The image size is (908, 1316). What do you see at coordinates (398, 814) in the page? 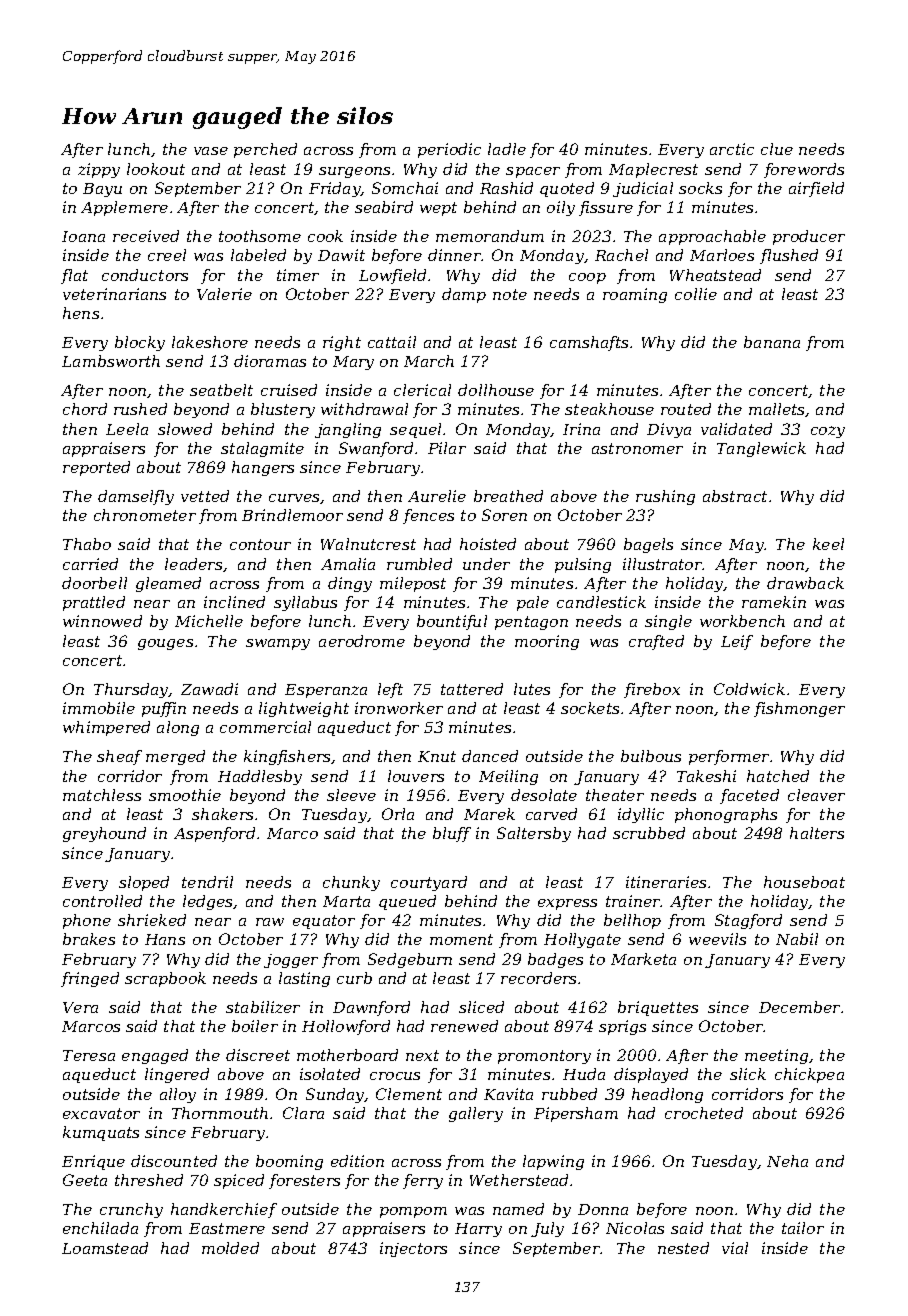
I see `Orla` at bounding box center [398, 814].
